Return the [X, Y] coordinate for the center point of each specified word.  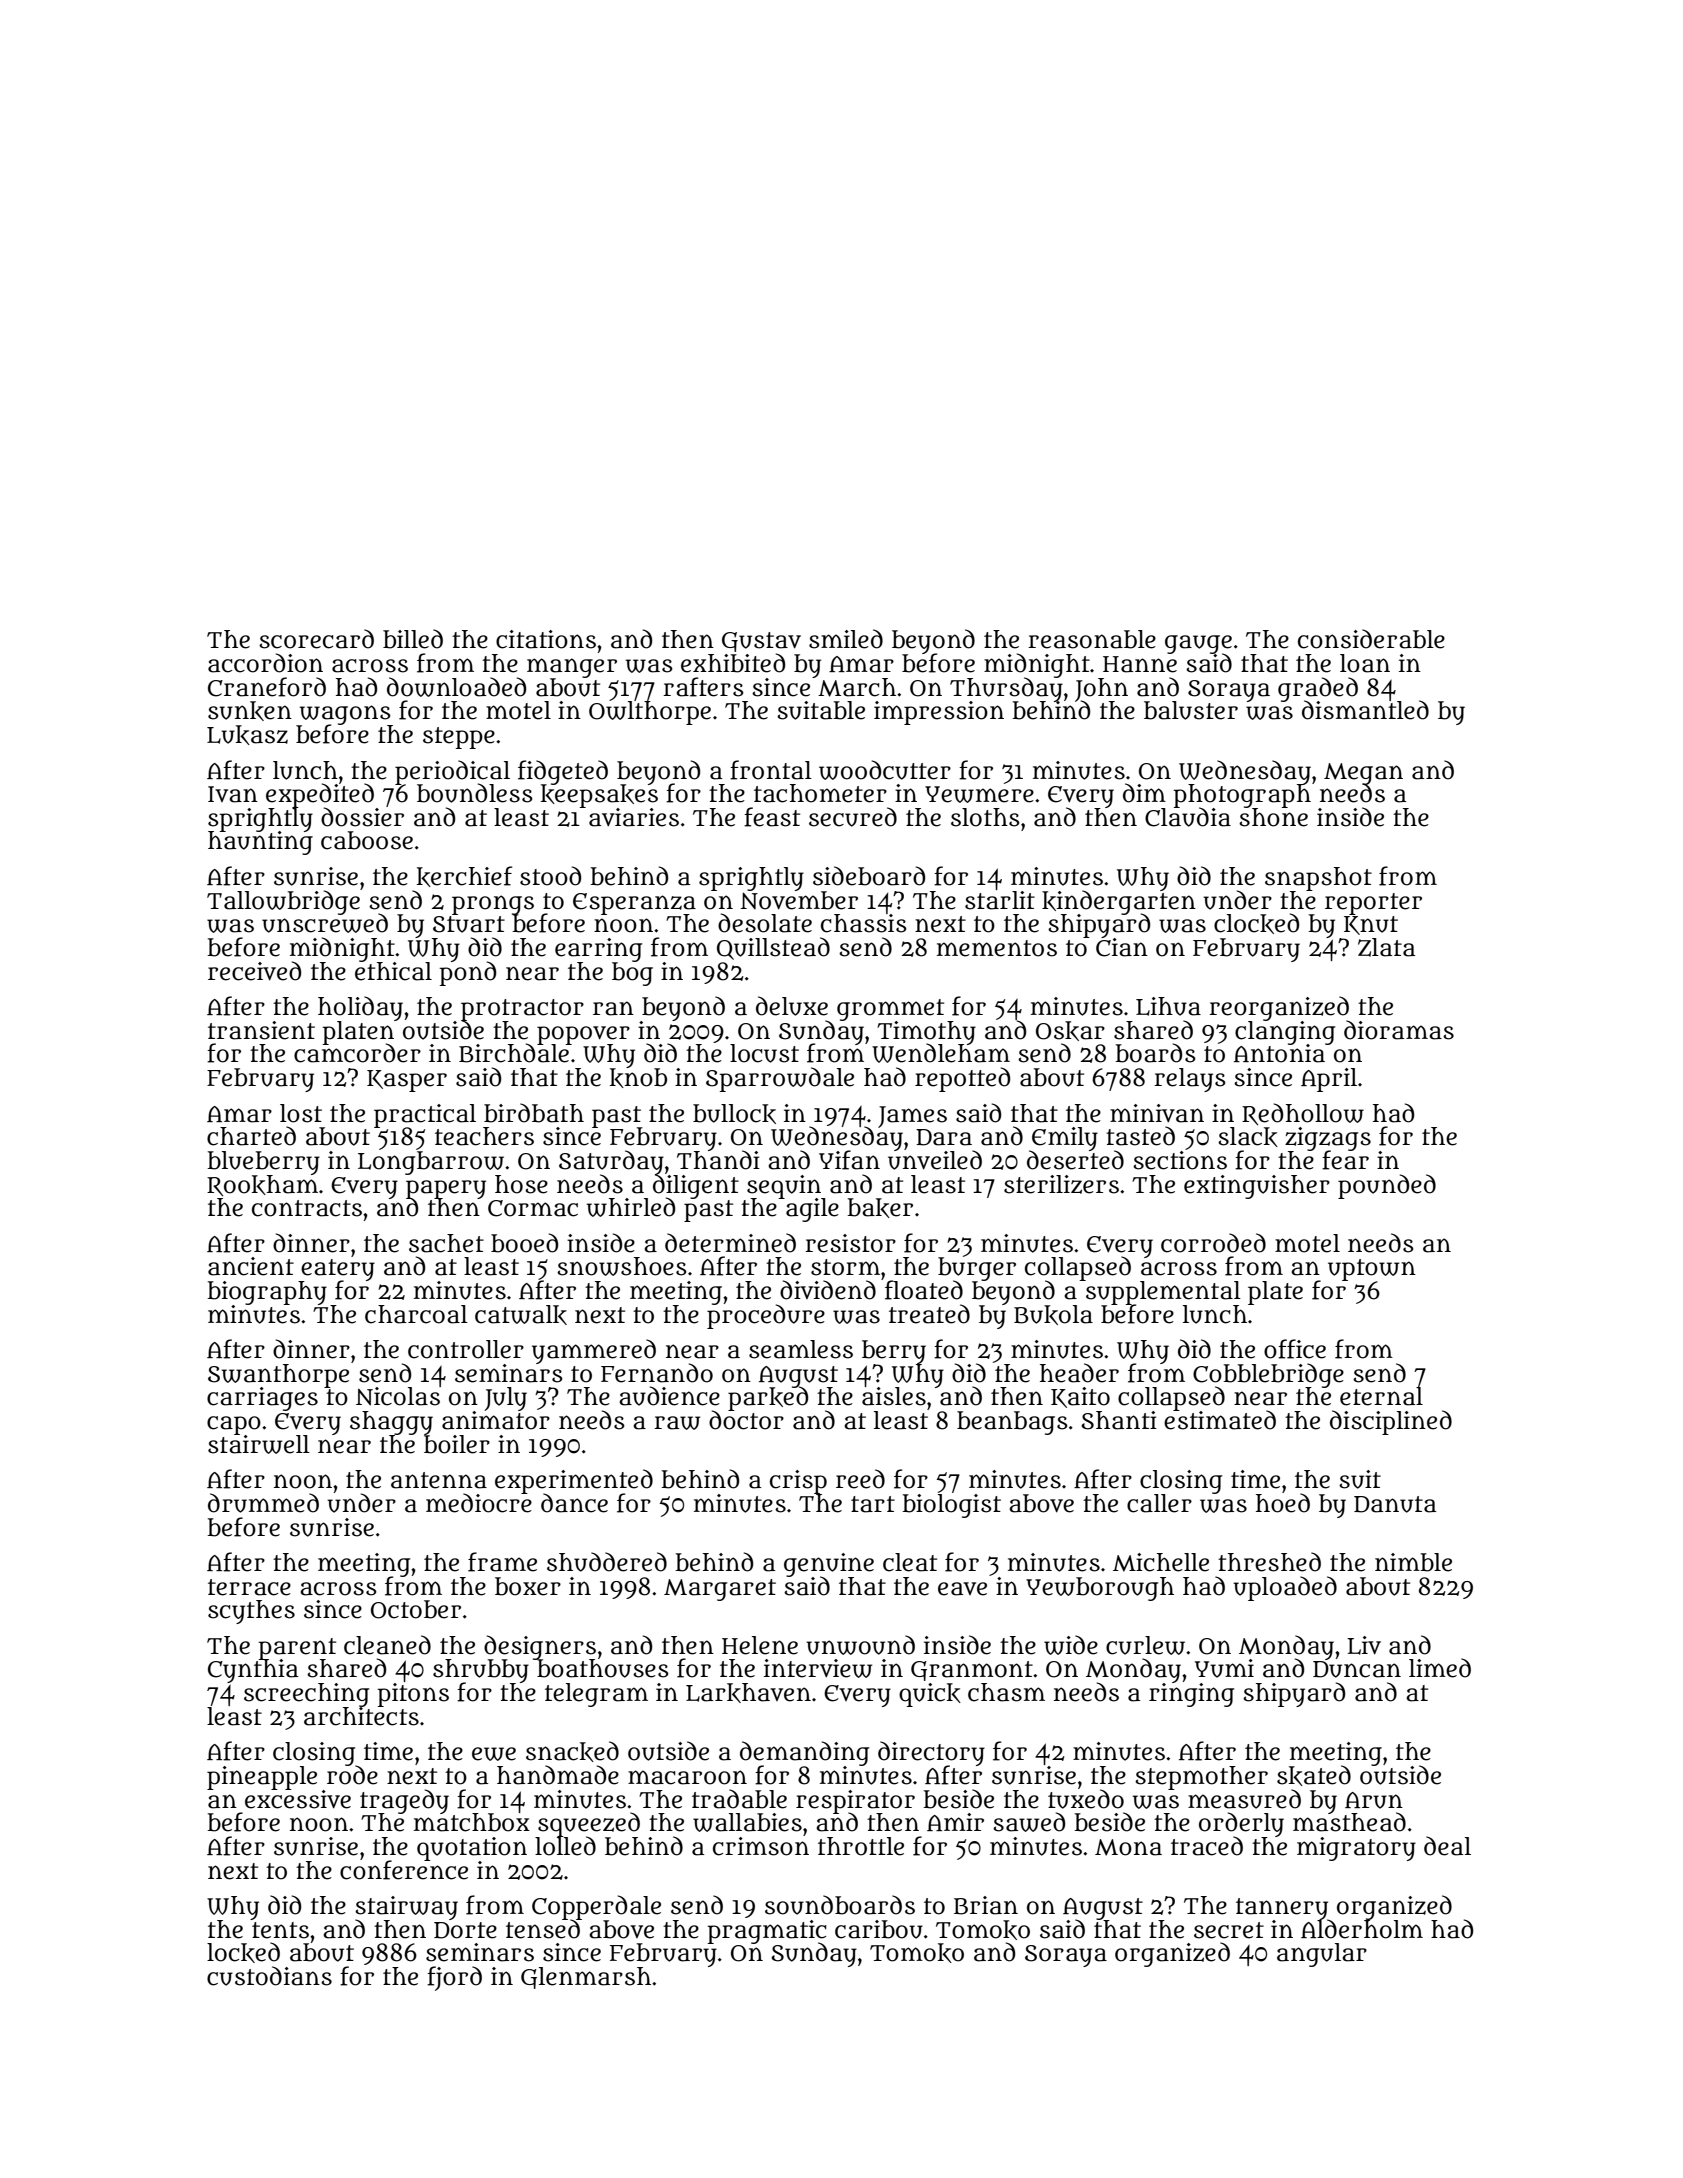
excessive [298, 1799]
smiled [846, 639]
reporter [1373, 904]
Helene [760, 1645]
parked [768, 1399]
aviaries [634, 817]
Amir [955, 1822]
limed [1440, 1668]
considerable [1371, 639]
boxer [528, 1586]
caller [1159, 1503]
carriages [262, 1399]
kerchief [464, 876]
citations [546, 639]
